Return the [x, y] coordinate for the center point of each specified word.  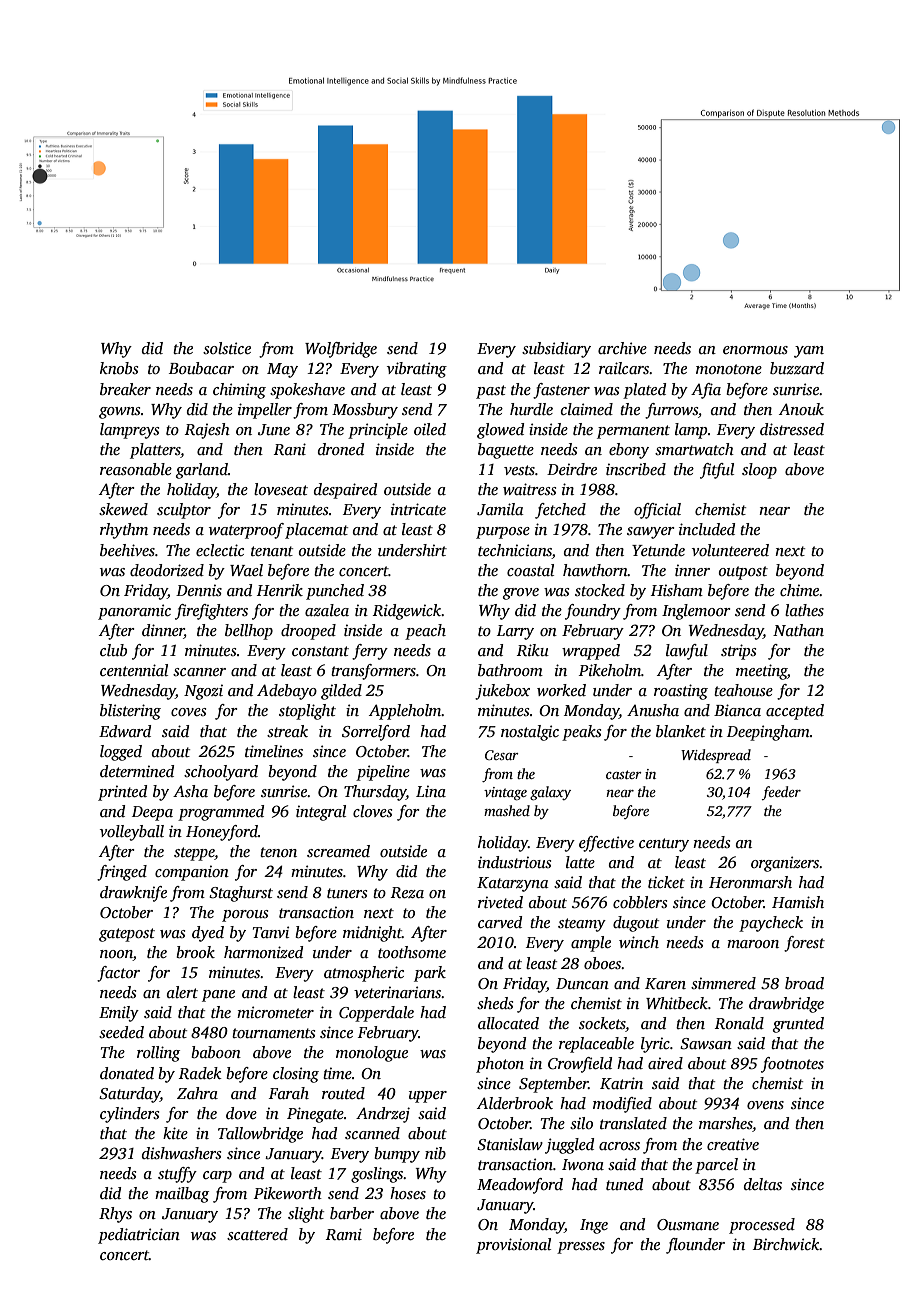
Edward [125, 731]
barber [352, 1213]
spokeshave [307, 391]
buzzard [797, 368]
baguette [506, 451]
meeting [761, 672]
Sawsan [706, 1044]
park [430, 974]
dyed [208, 934]
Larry [515, 632]
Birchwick [786, 1244]
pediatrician [139, 1236]
